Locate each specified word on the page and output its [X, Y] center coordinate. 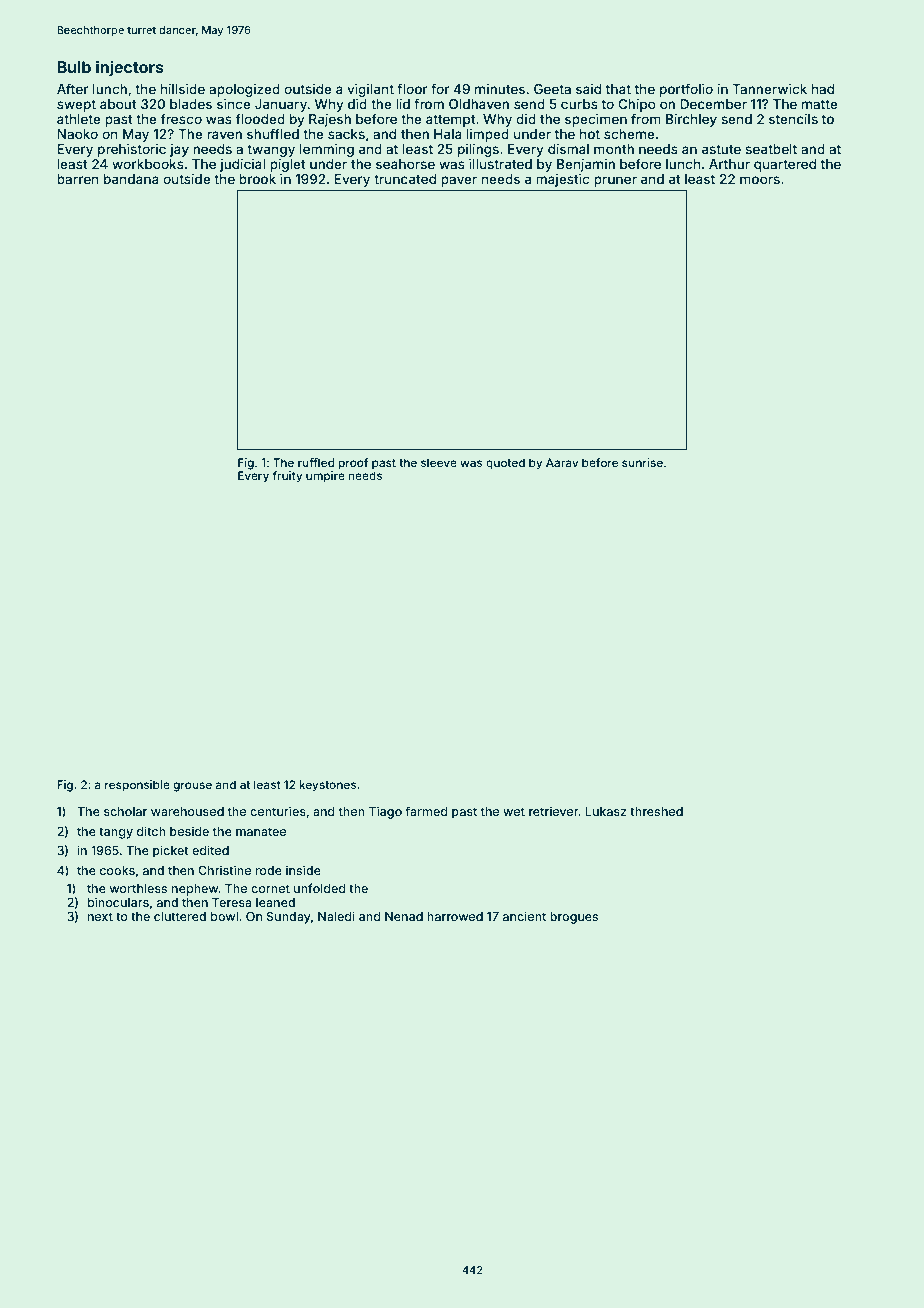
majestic [562, 180]
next [100, 916]
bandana [131, 179]
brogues [574, 918]
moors [760, 180]
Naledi [336, 916]
